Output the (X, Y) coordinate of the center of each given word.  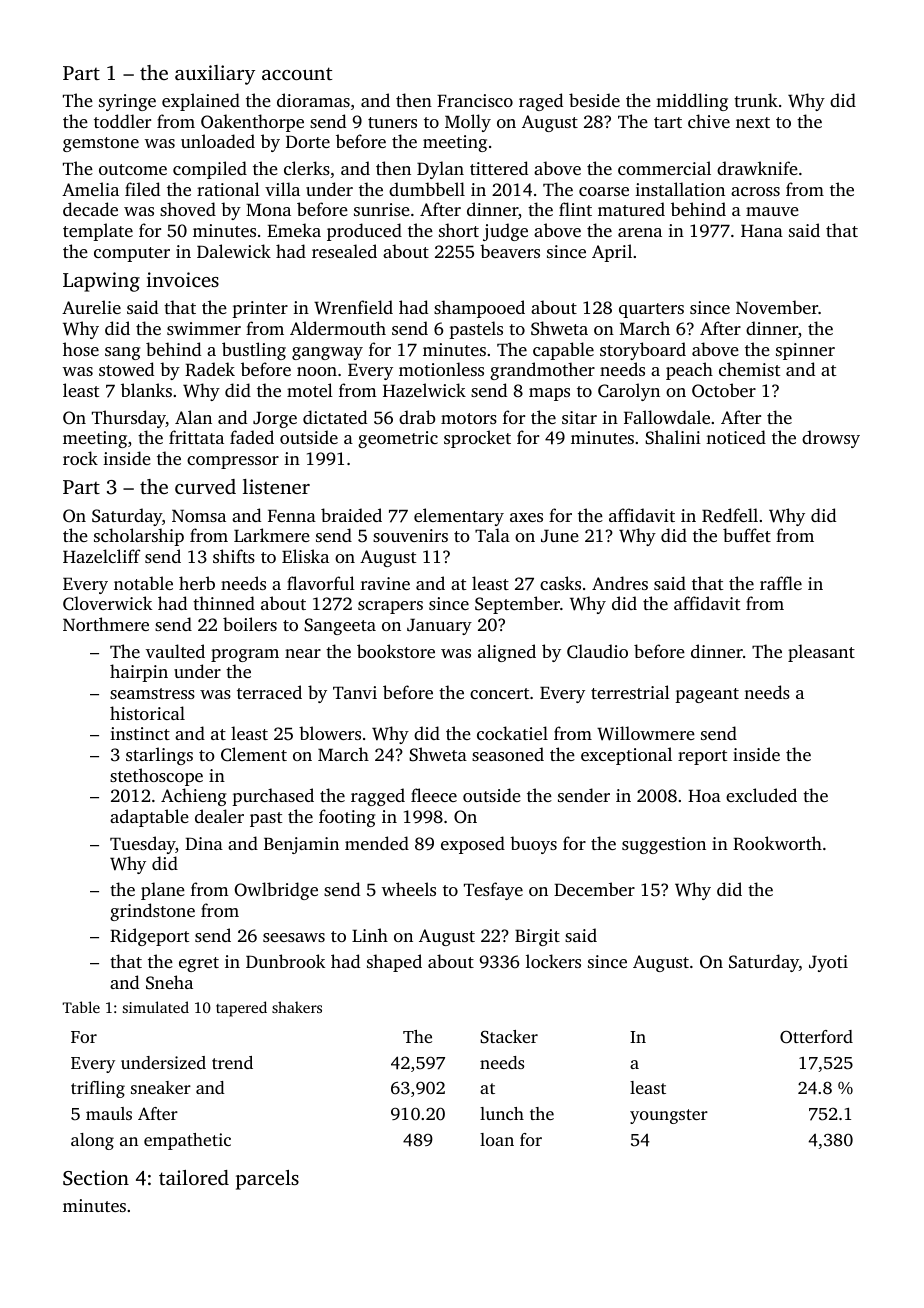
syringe (127, 102)
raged (541, 102)
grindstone (152, 912)
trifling (98, 1089)
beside (594, 100)
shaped (394, 963)
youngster (669, 1116)
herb (197, 583)
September (517, 605)
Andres (620, 583)
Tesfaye (493, 891)
